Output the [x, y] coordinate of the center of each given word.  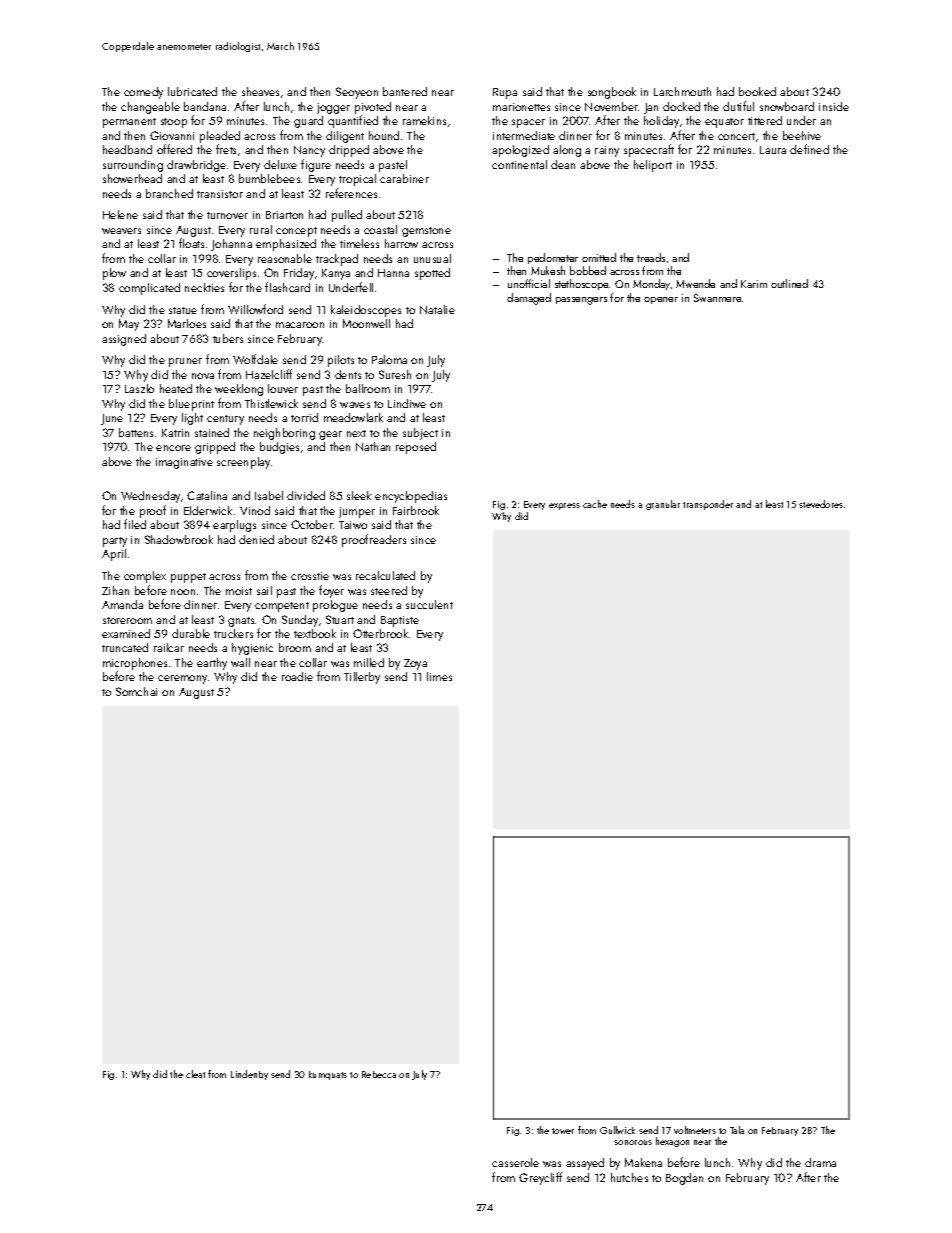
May [129, 325]
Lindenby [249, 1075]
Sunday [300, 621]
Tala [737, 1130]
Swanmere [717, 298]
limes [439, 676]
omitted [599, 257]
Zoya [415, 664]
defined [809, 149]
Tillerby [362, 678]
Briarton [284, 215]
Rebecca [379, 1074]
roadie [297, 676]
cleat [195, 1074]
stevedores [821, 504]
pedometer [553, 258]
